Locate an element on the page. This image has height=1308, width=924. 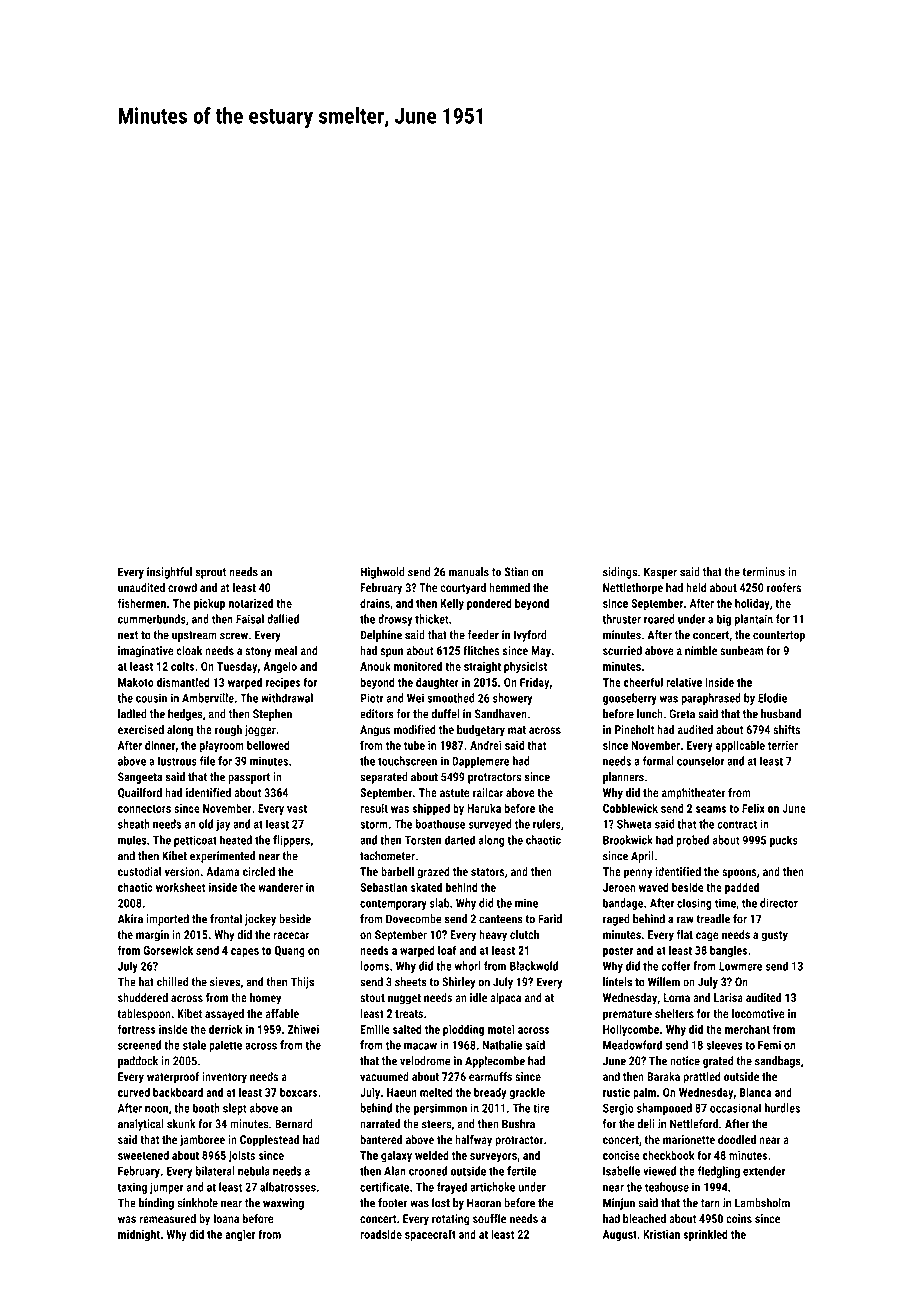
roadside is located at coordinates (381, 1234).
